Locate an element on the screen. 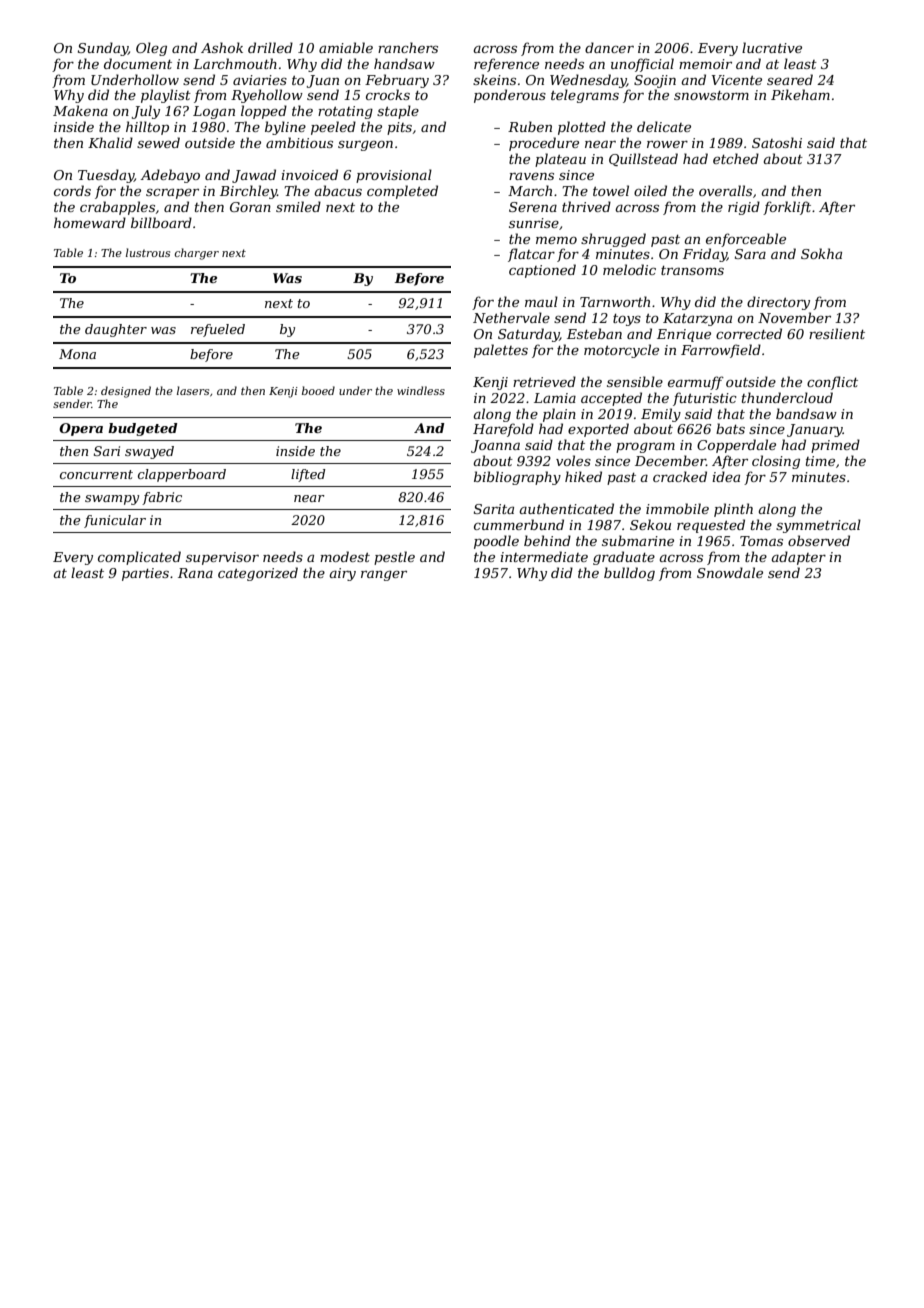  booed is located at coordinates (318, 390).
